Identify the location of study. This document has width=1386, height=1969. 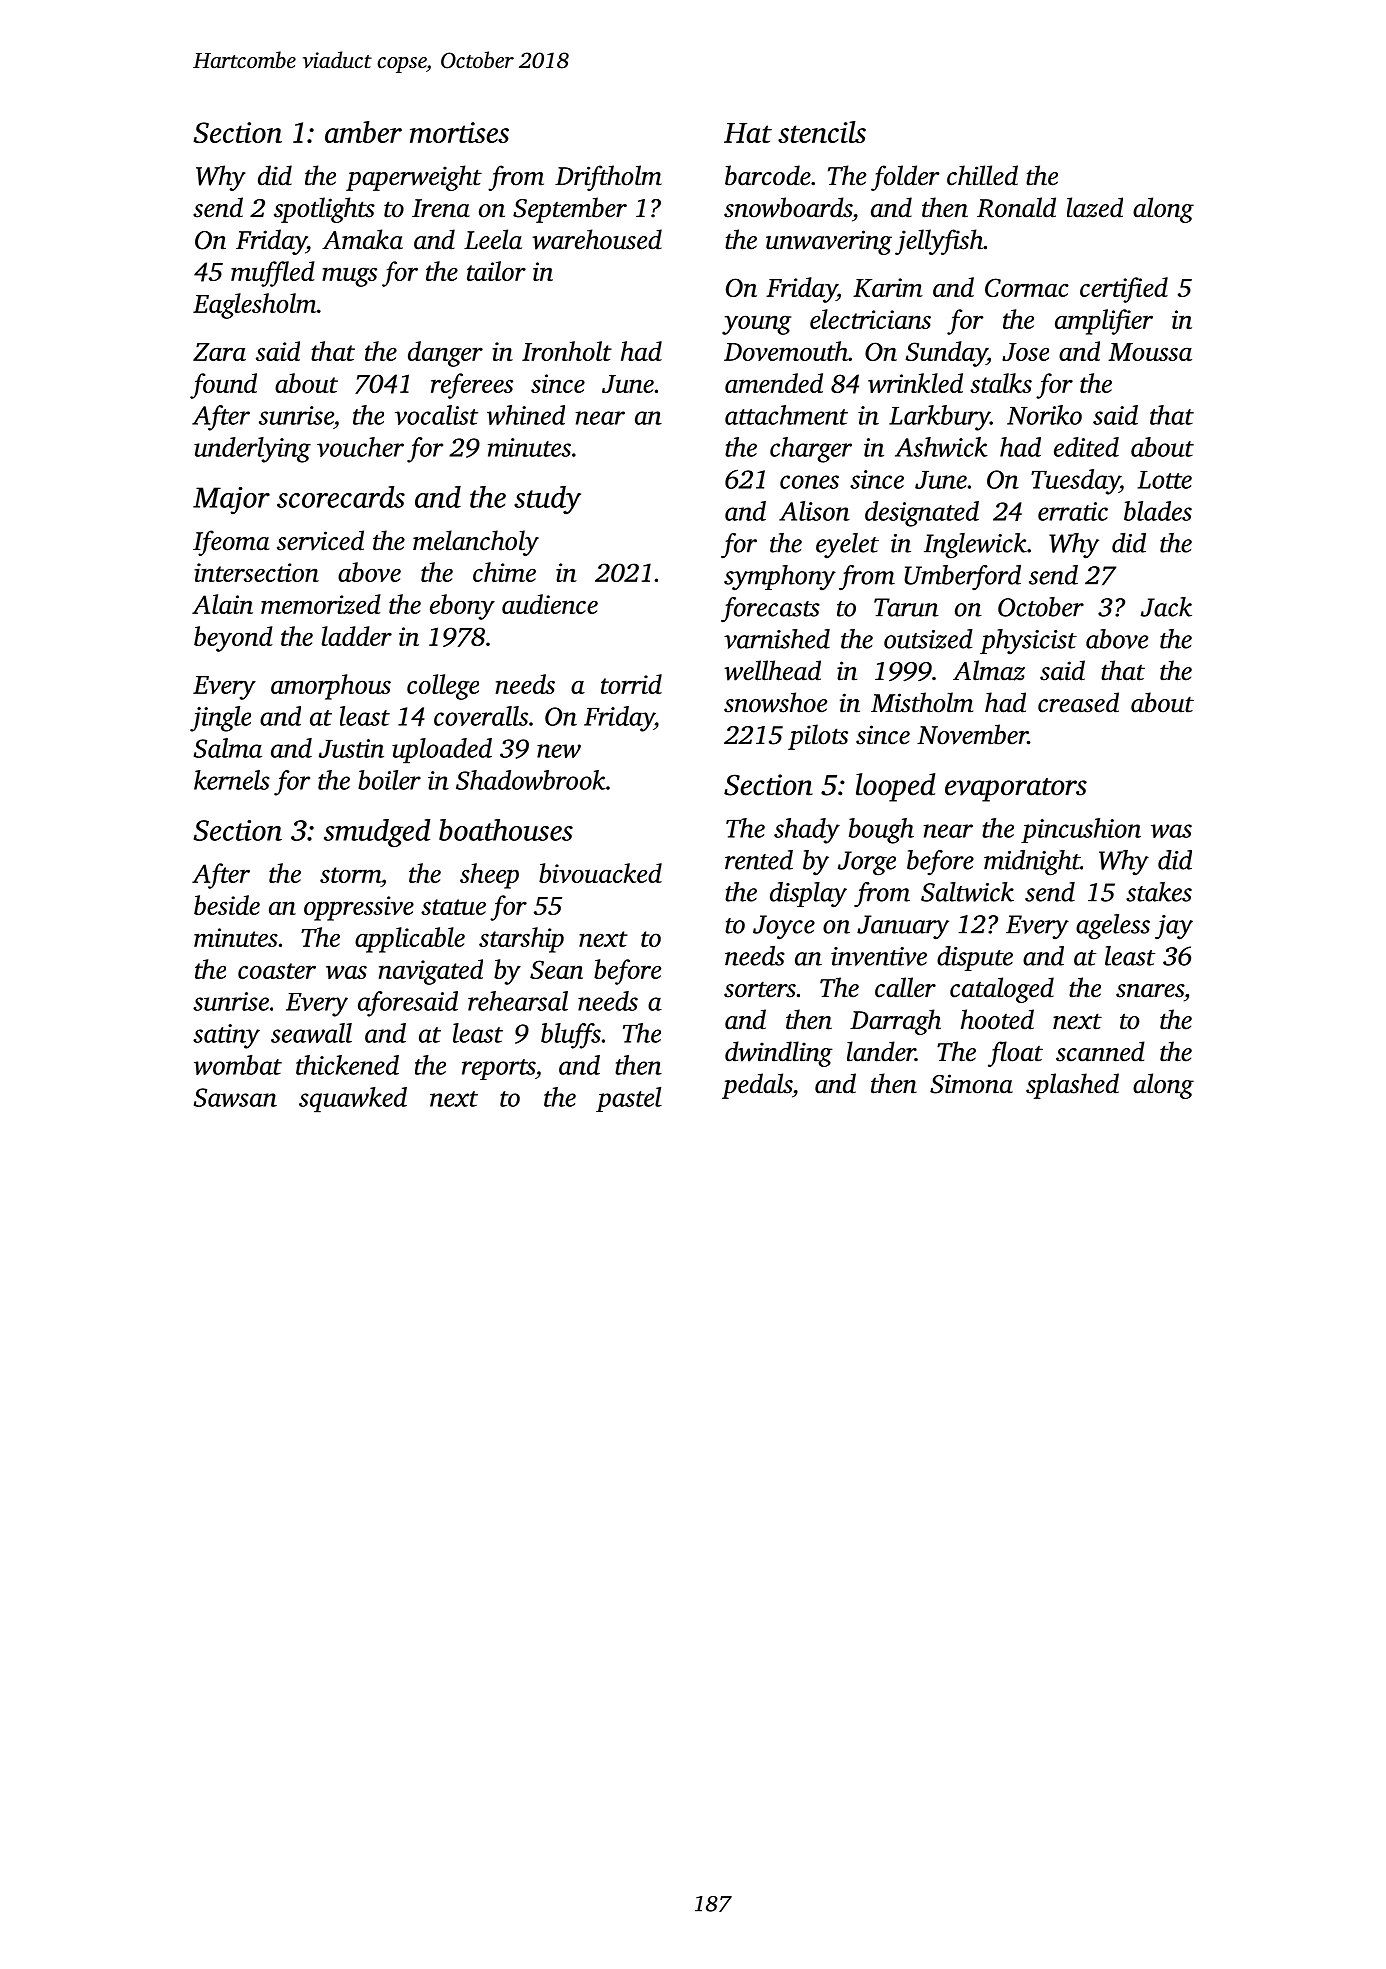
(547, 500).
